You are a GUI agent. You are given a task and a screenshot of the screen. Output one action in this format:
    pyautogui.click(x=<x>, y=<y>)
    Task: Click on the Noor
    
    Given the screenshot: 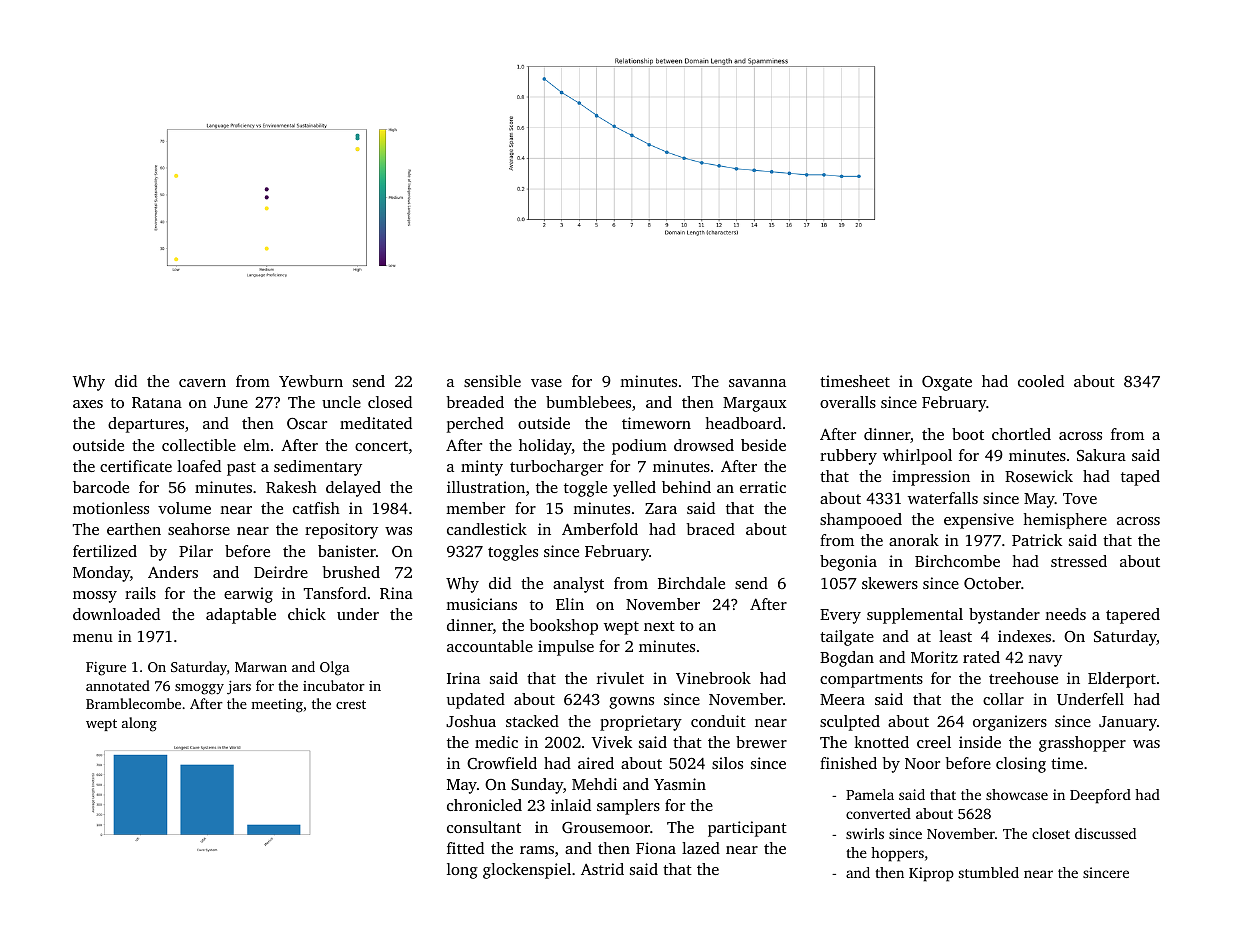 What is the action you would take?
    pyautogui.click(x=922, y=763)
